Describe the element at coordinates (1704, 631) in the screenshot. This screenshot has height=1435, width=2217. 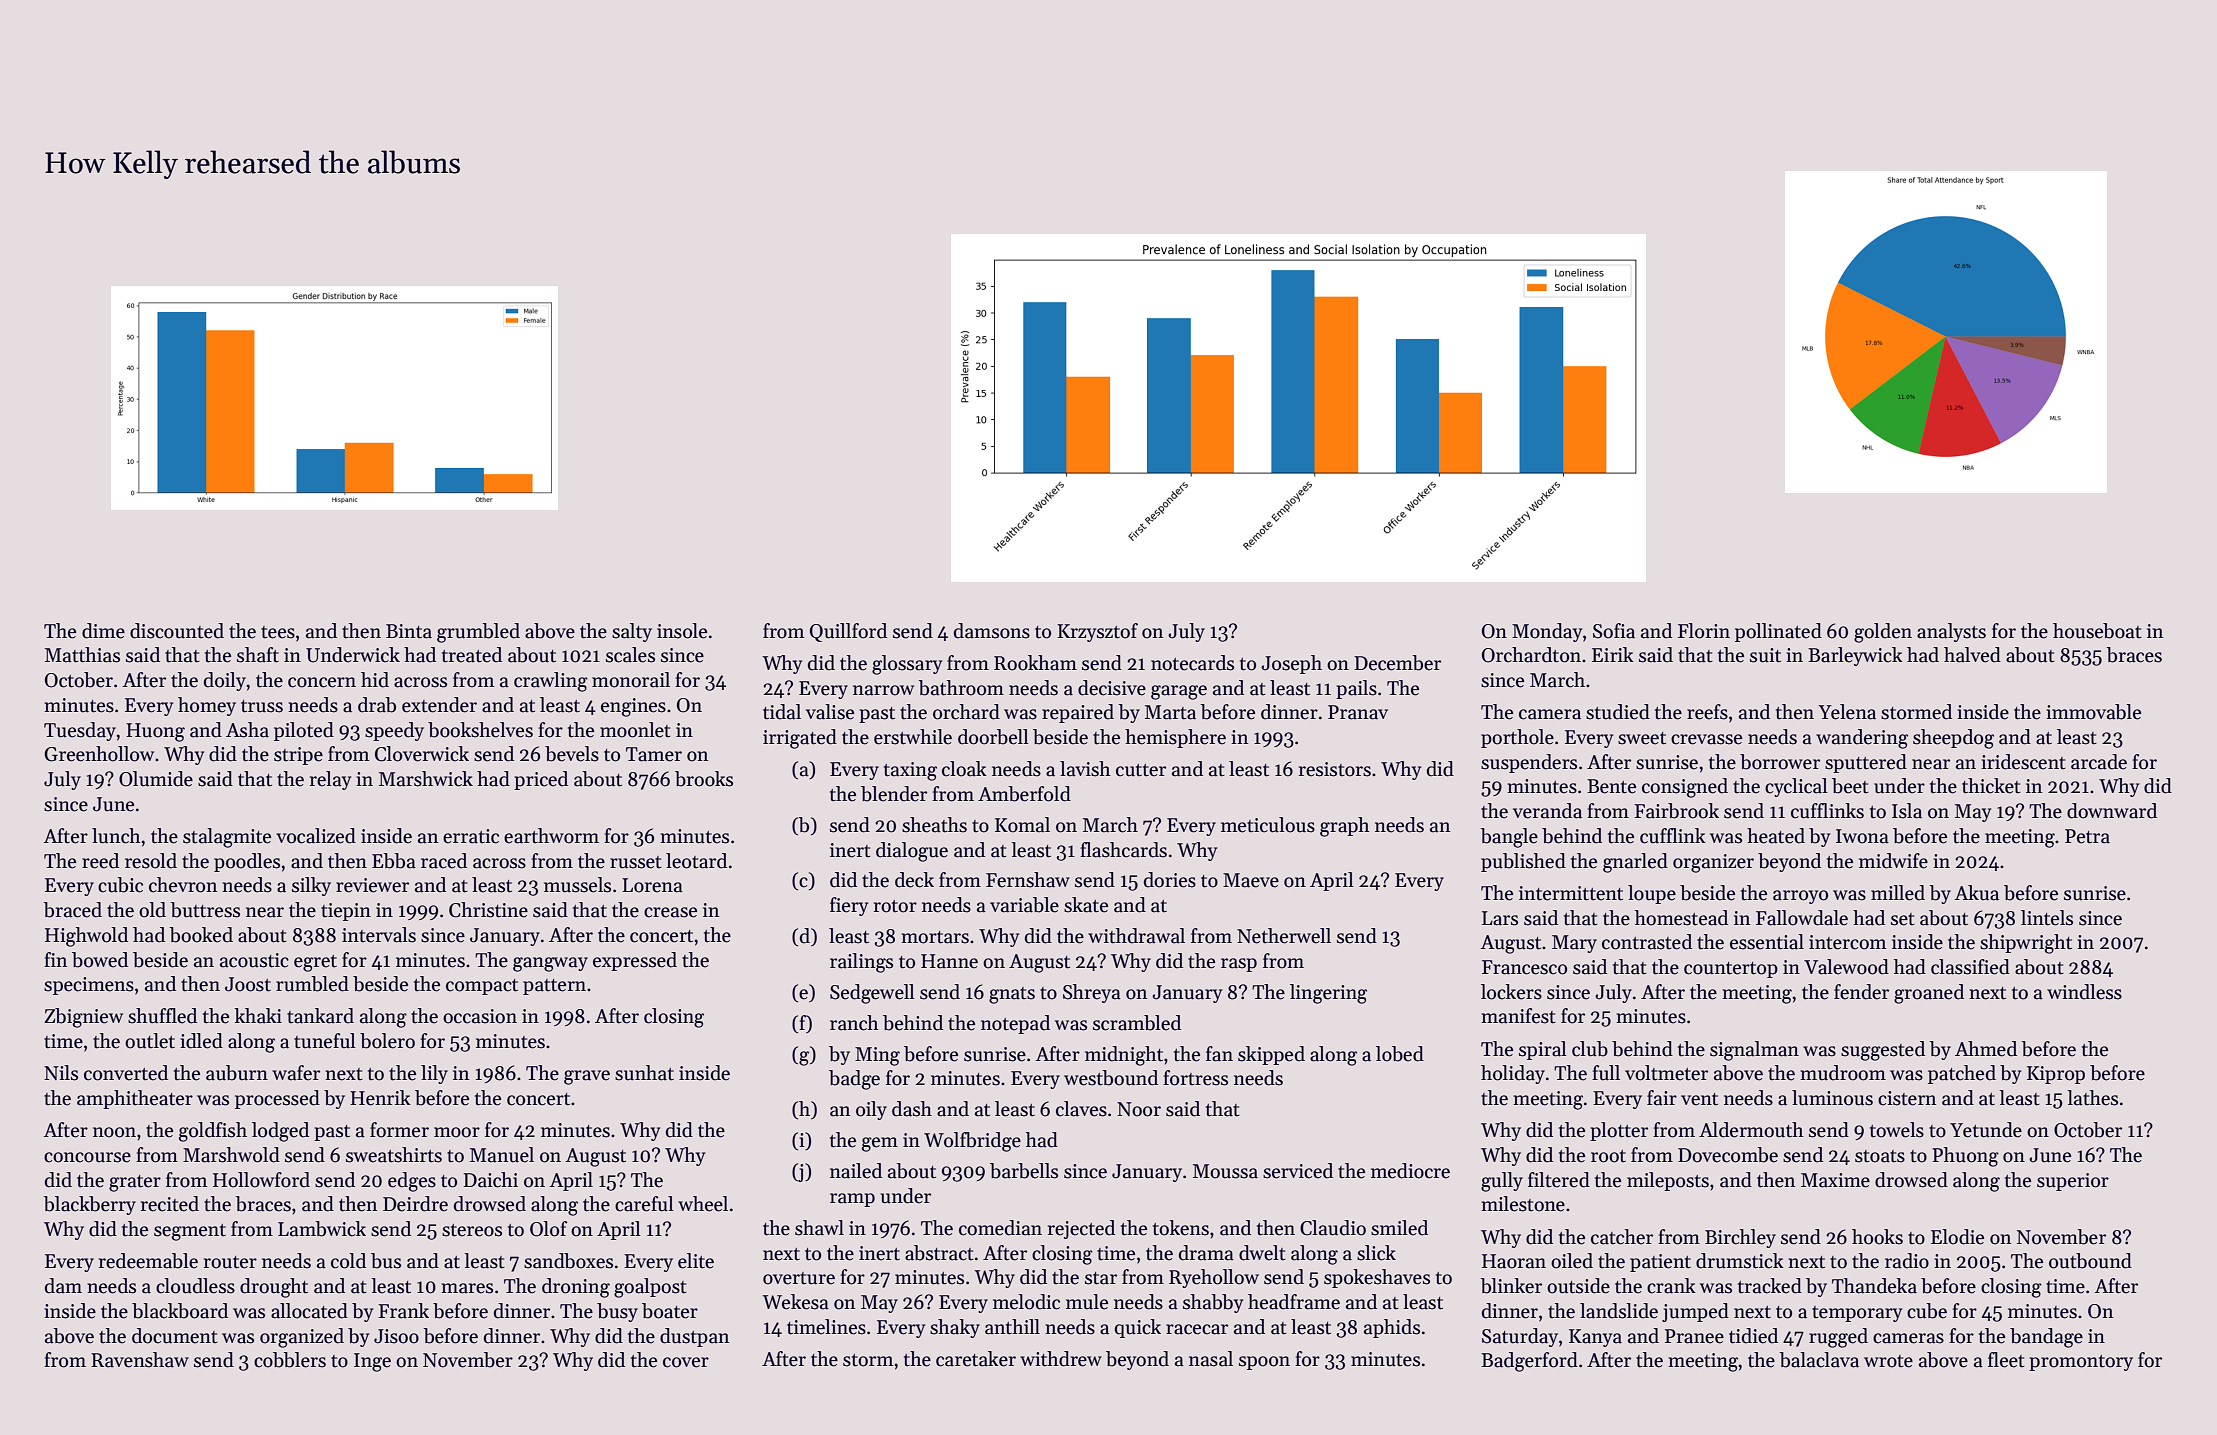
I see `Florin` at that location.
